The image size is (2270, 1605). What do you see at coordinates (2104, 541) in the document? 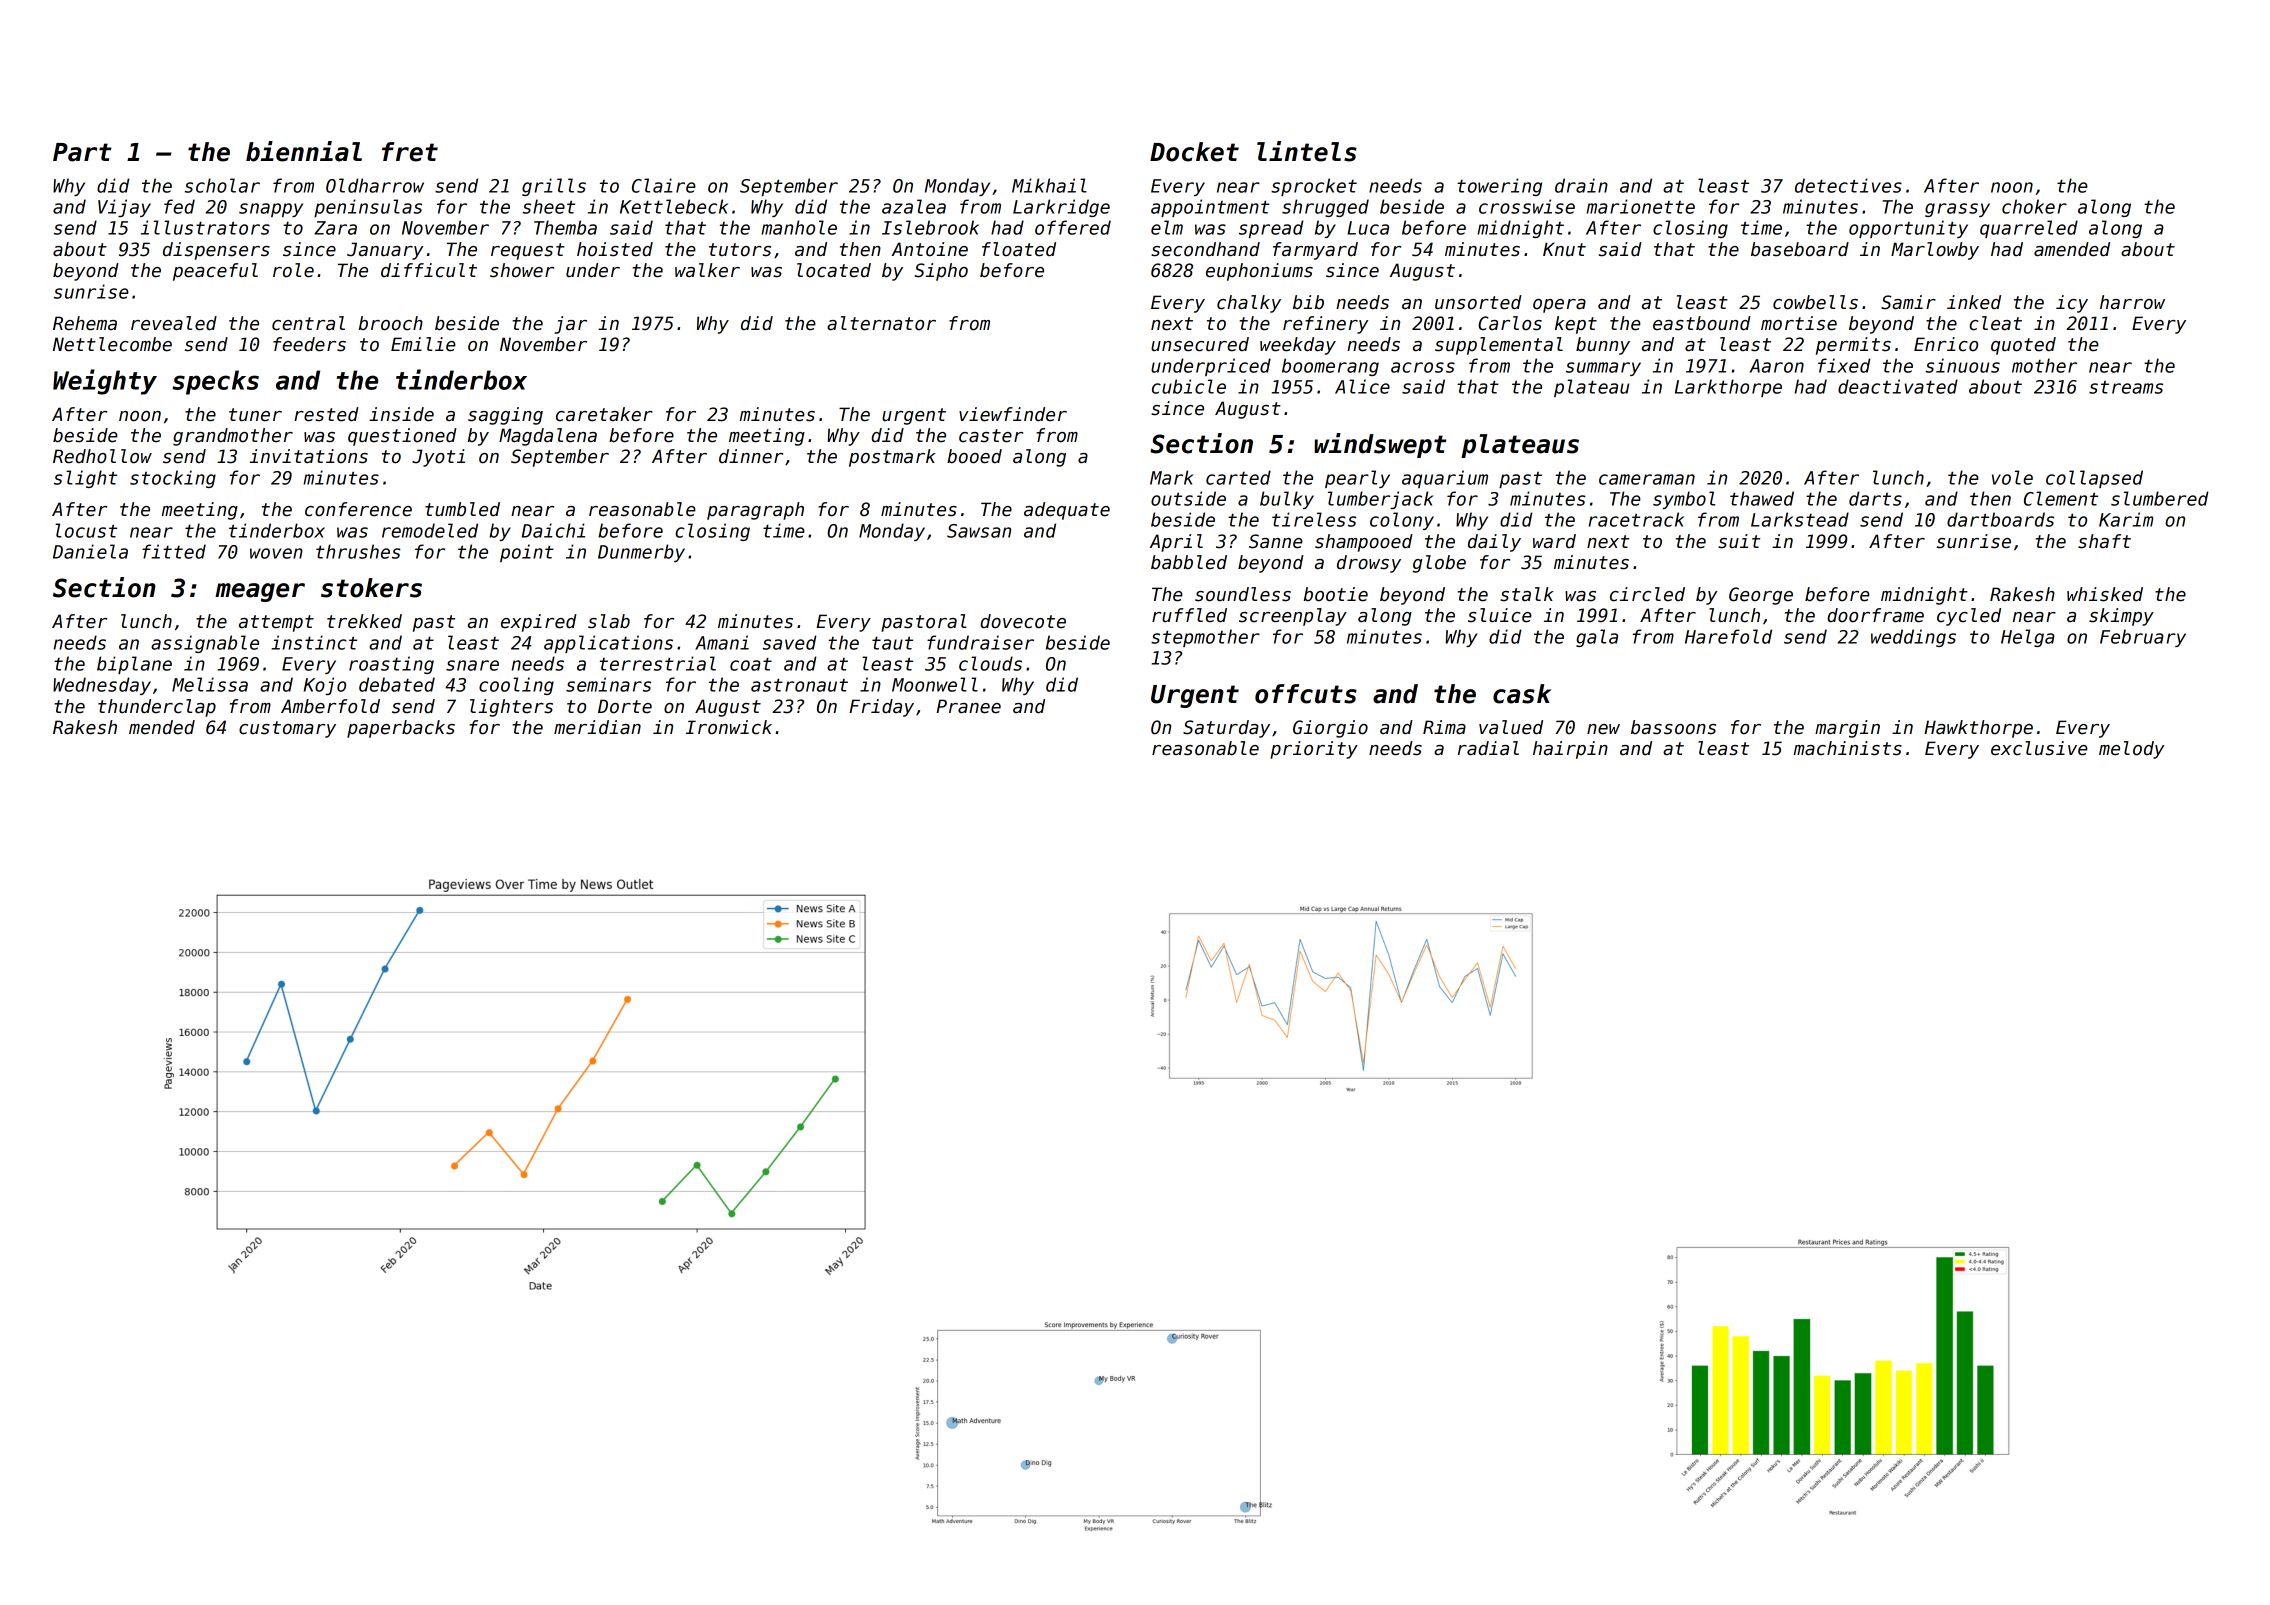
I see `shaft` at bounding box center [2104, 541].
